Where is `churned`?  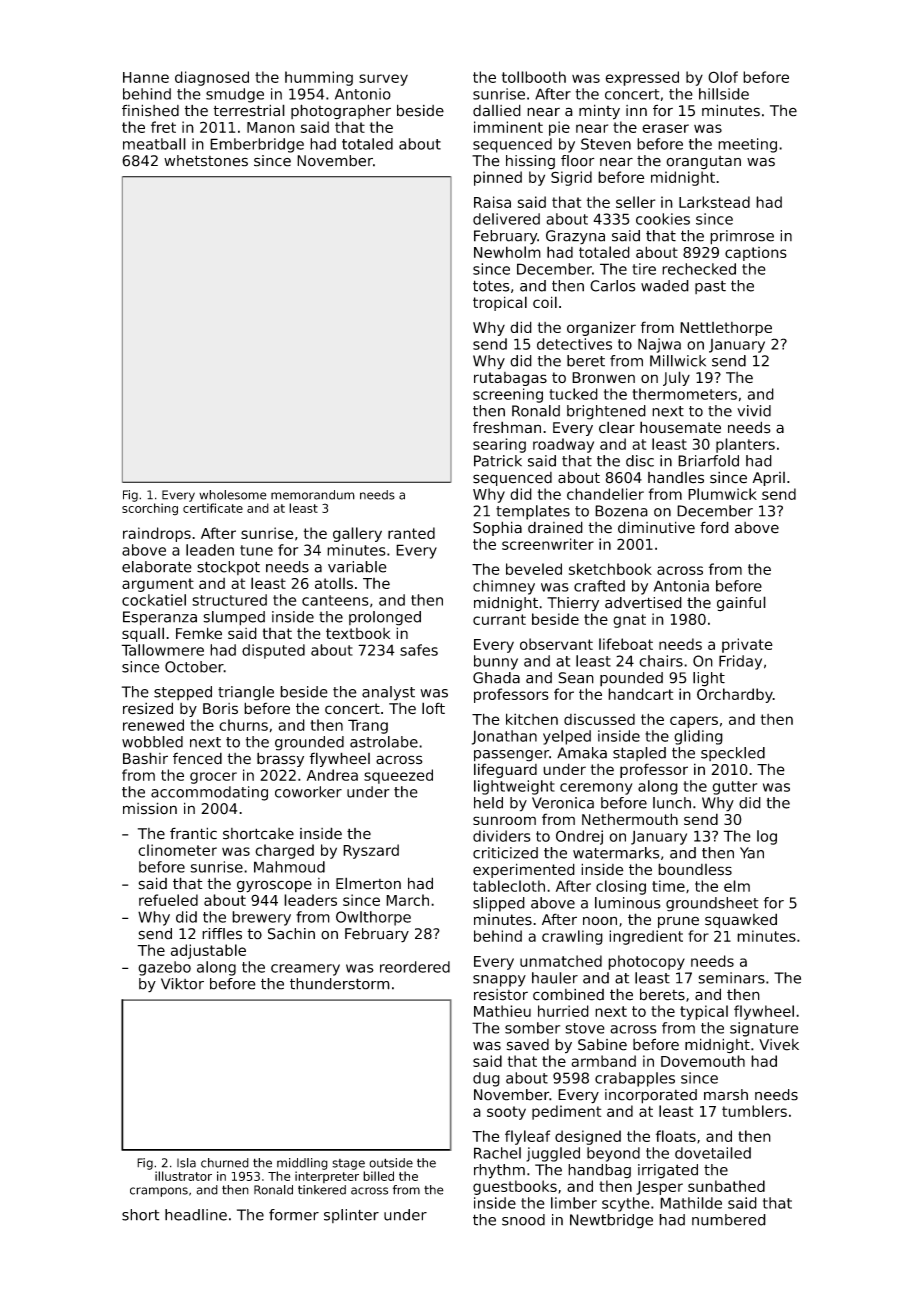
churned is located at coordinates (225, 1163).
